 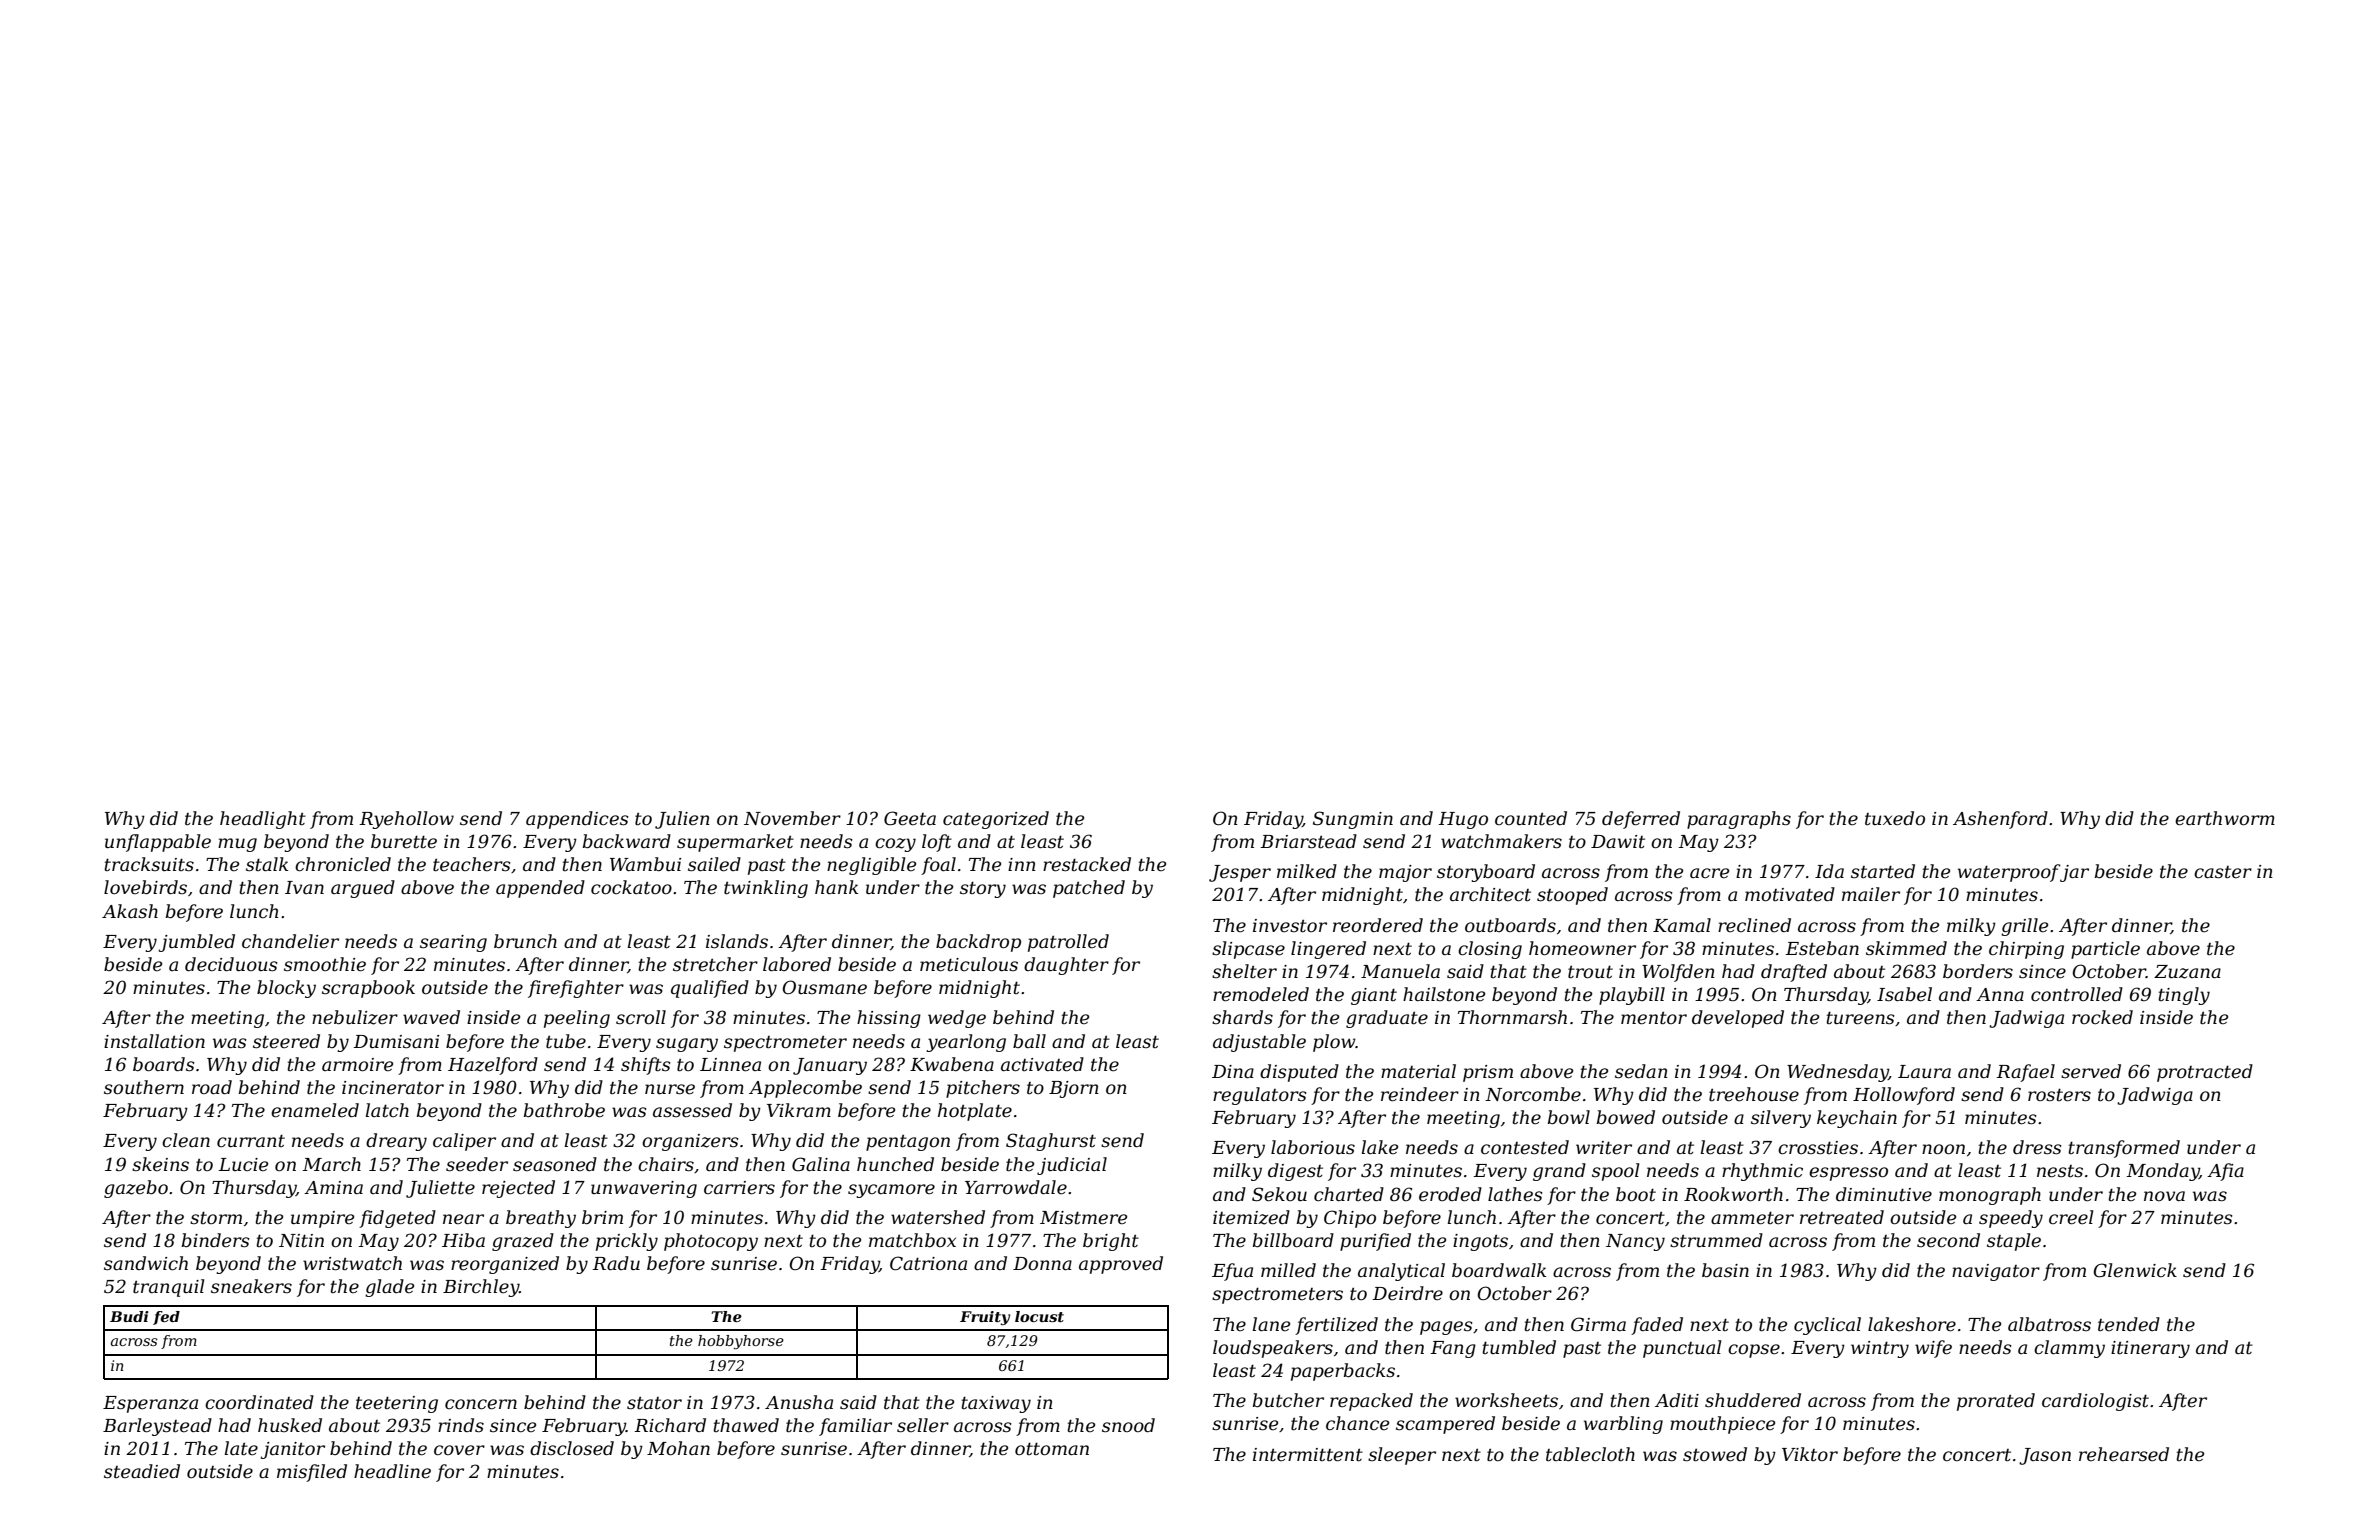 I want to click on Briarstead, so click(x=1308, y=841).
